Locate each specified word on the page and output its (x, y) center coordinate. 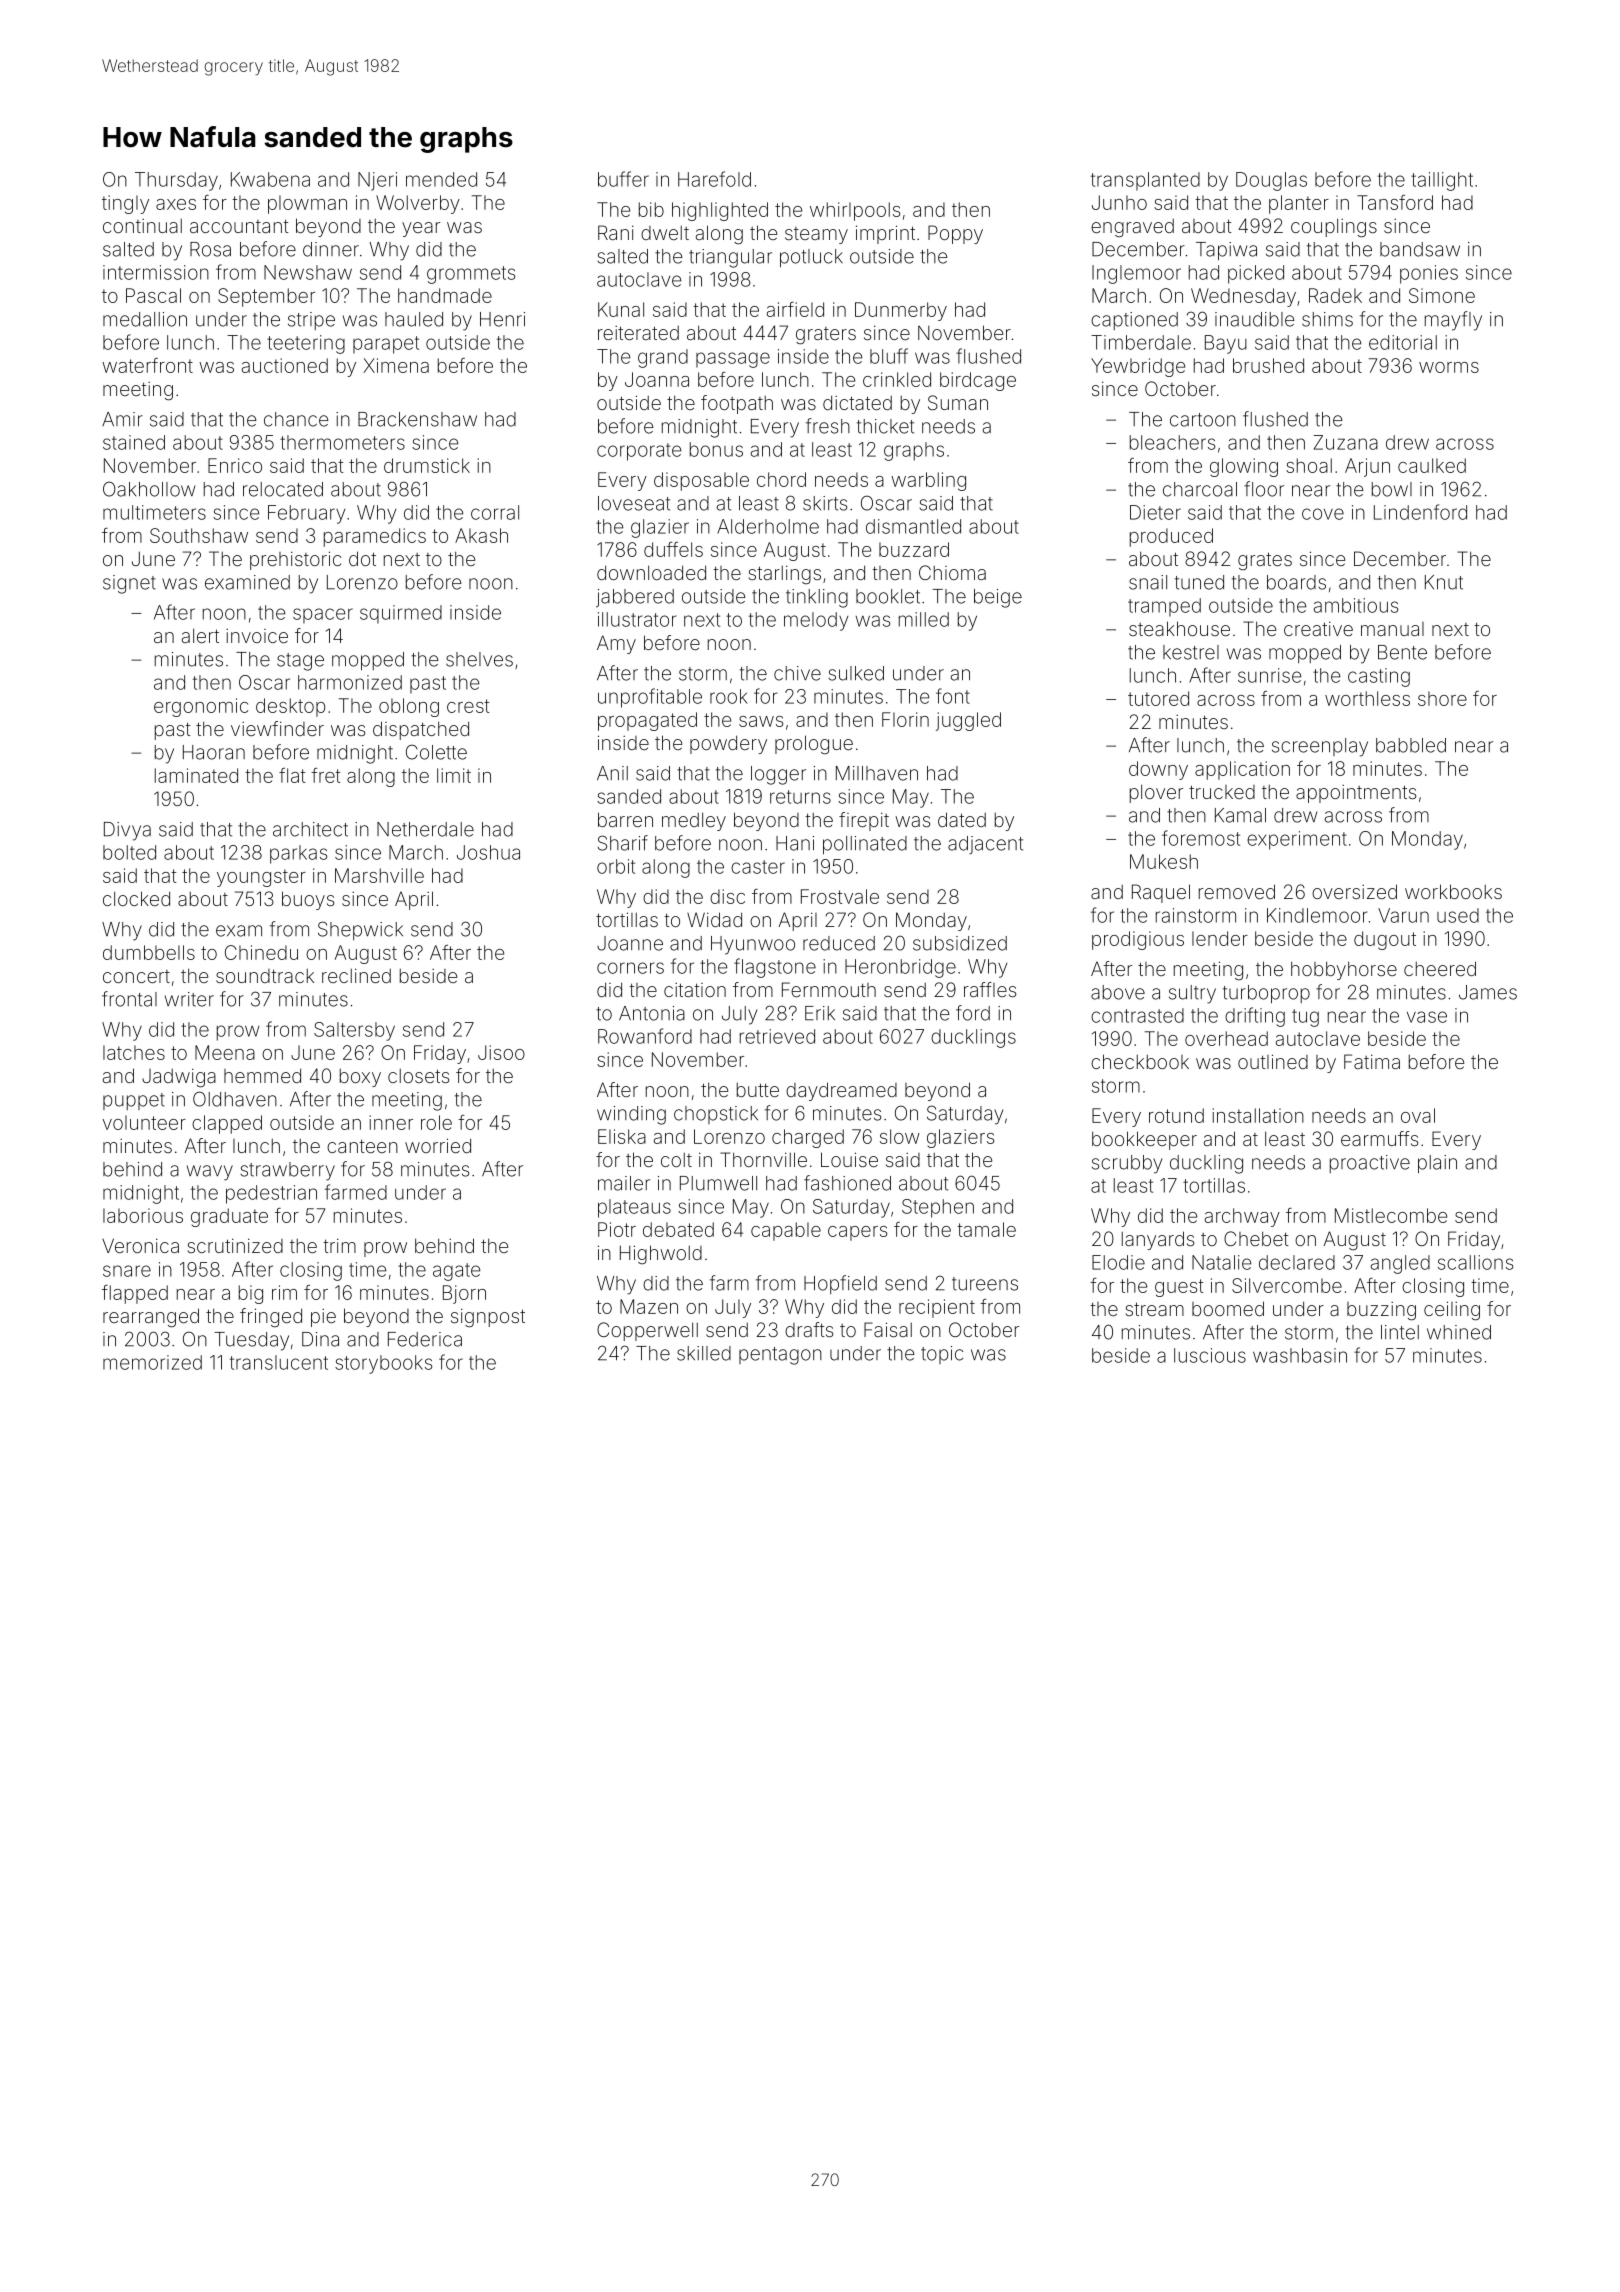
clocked (136, 898)
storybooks (383, 1364)
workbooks (1453, 891)
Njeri (377, 181)
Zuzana (1345, 442)
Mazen (649, 1306)
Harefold (714, 179)
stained (134, 442)
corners (630, 968)
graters (826, 336)
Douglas (1271, 181)
